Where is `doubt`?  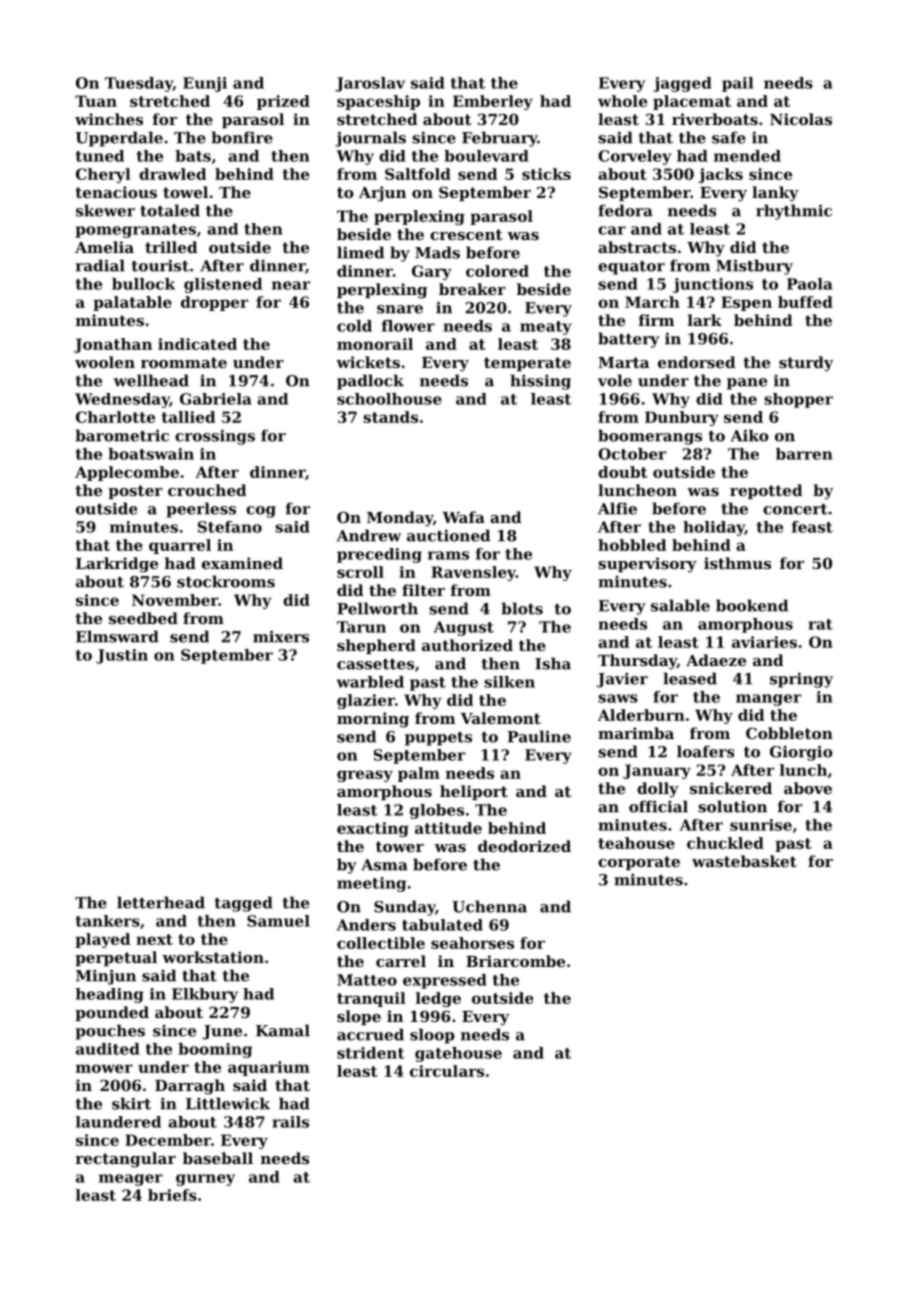 doubt is located at coordinates (623, 472).
